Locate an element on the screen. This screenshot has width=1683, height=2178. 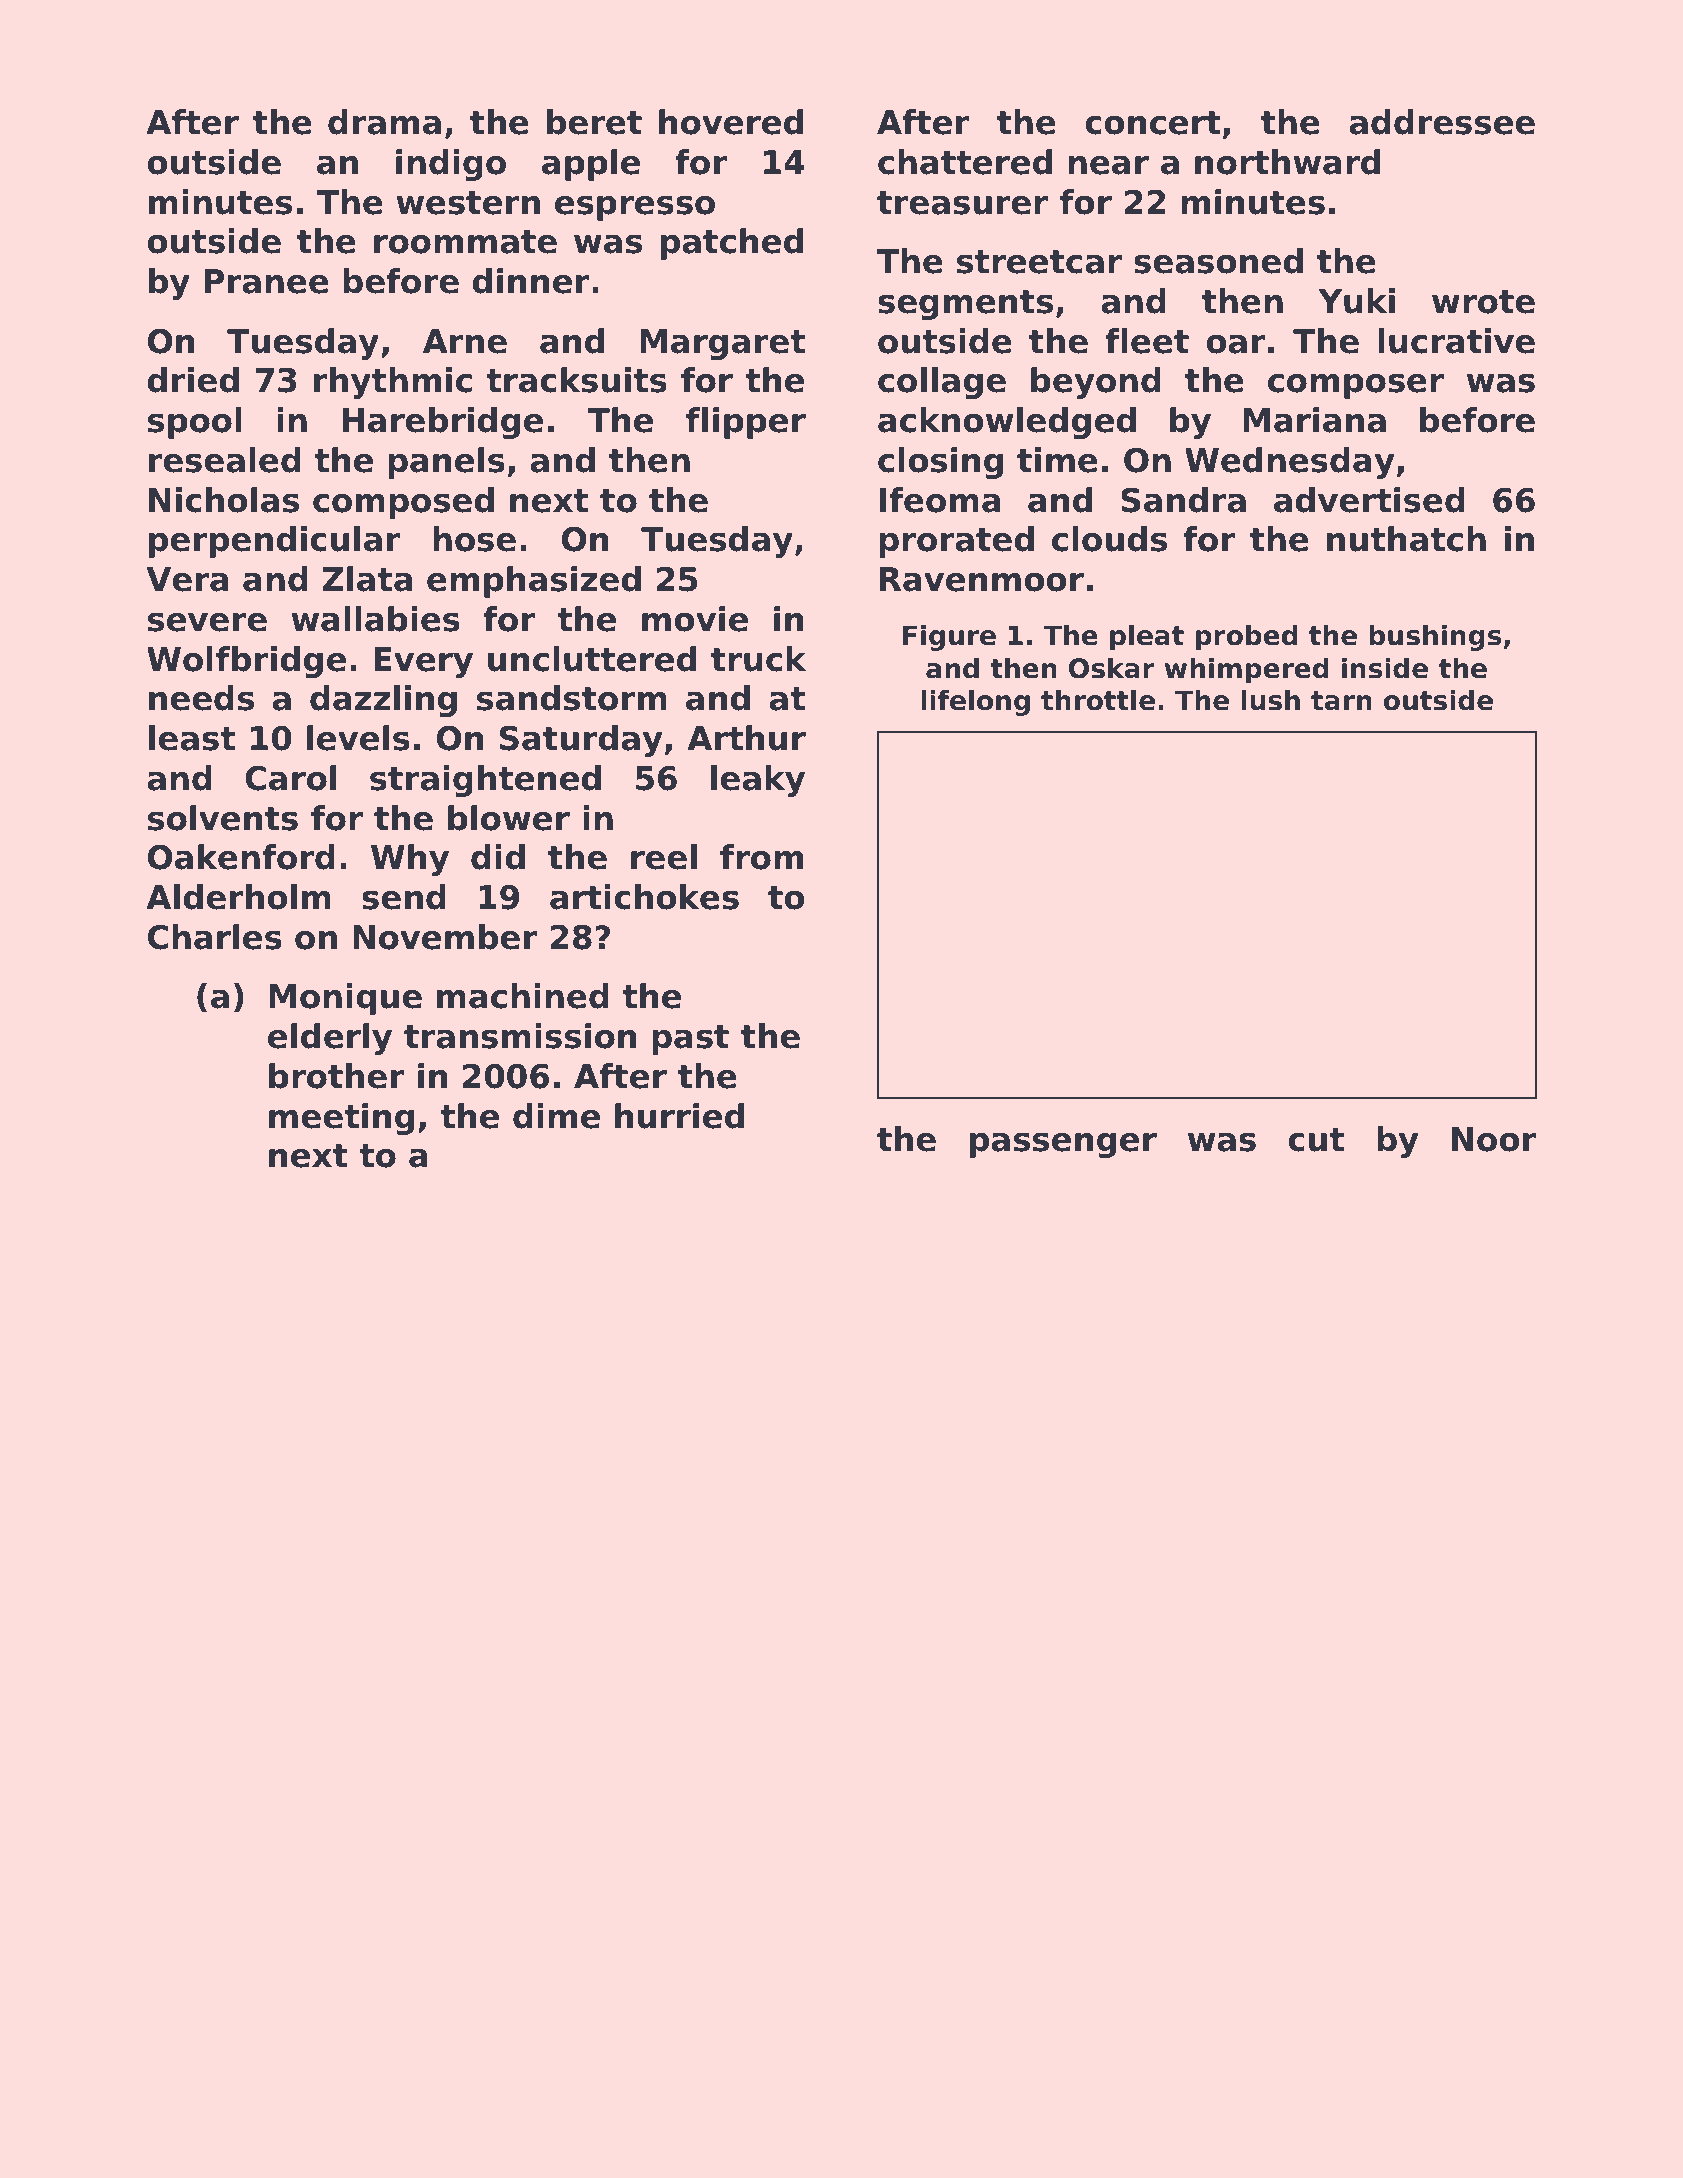
closing is located at coordinates (940, 463).
